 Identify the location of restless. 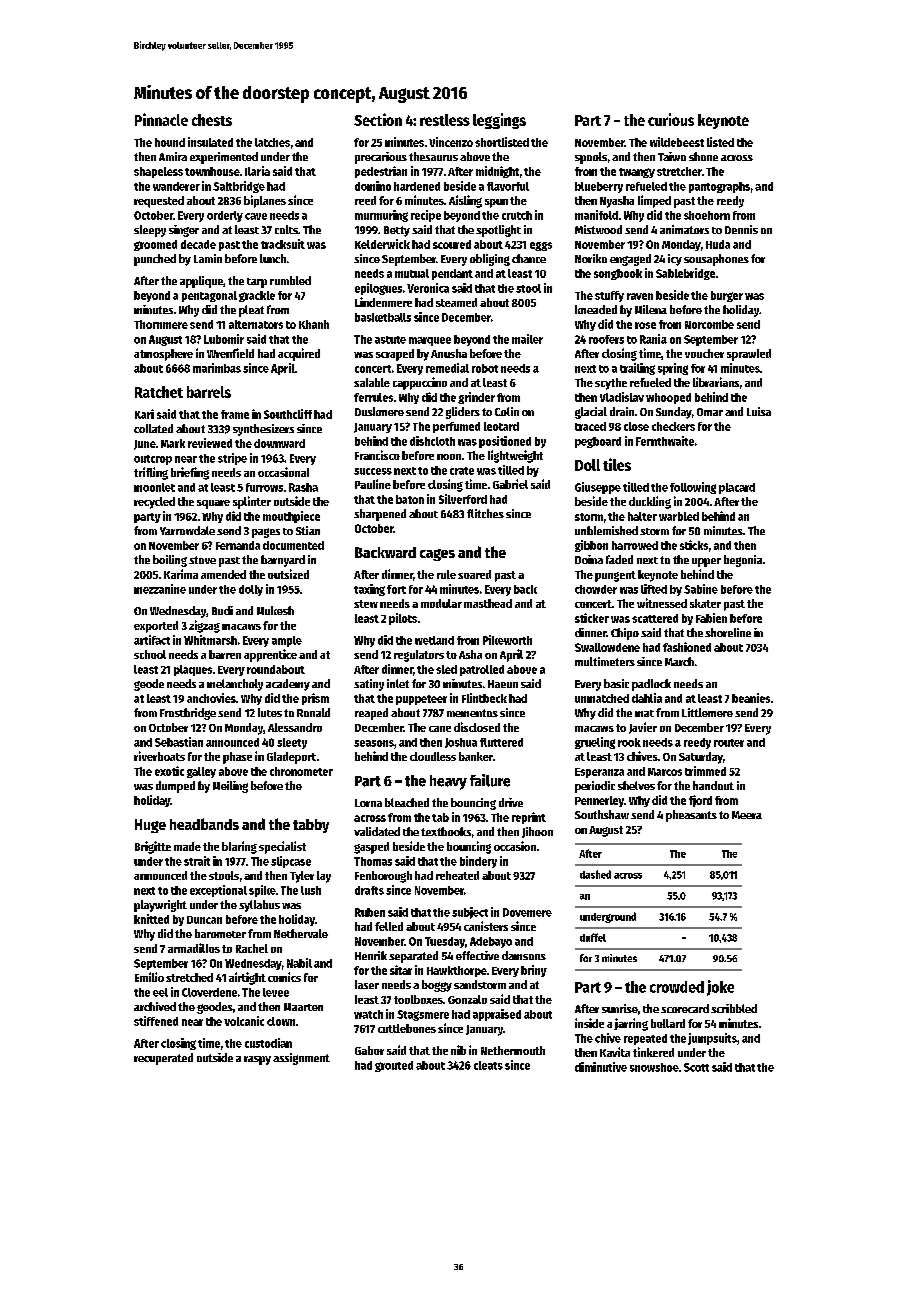
(445, 120).
